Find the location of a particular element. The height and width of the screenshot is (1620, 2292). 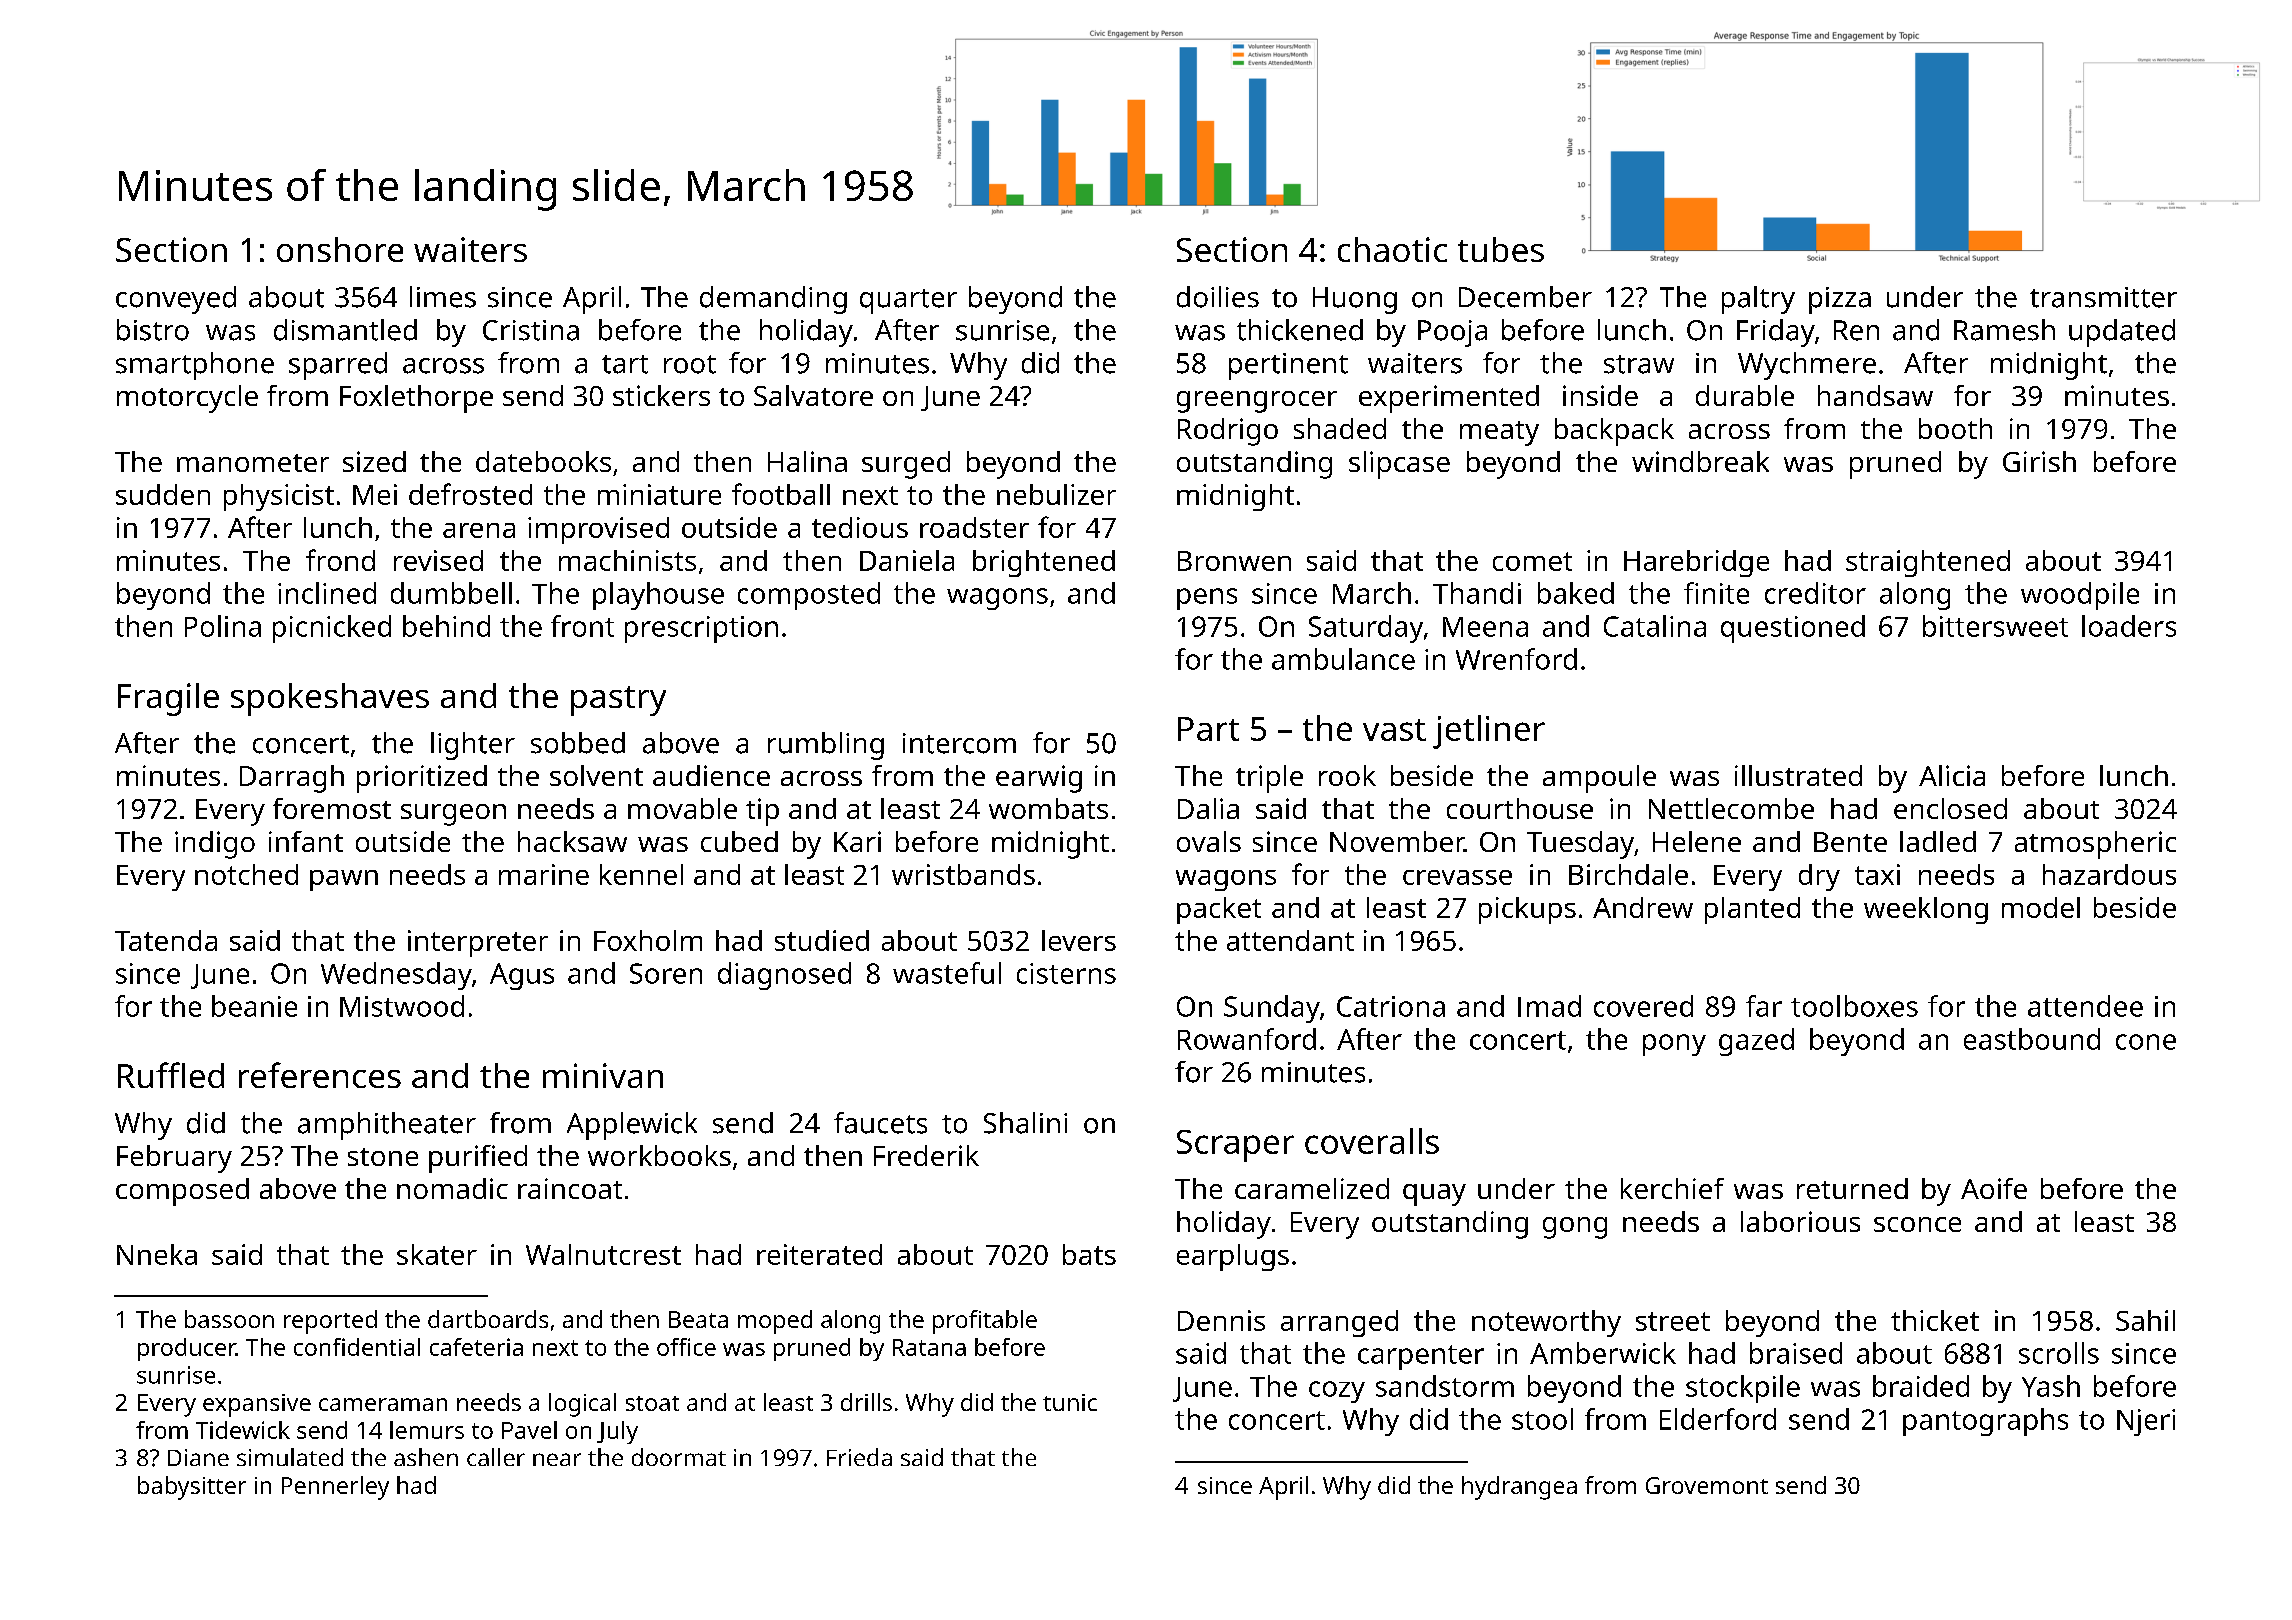

Huong is located at coordinates (1355, 300).
